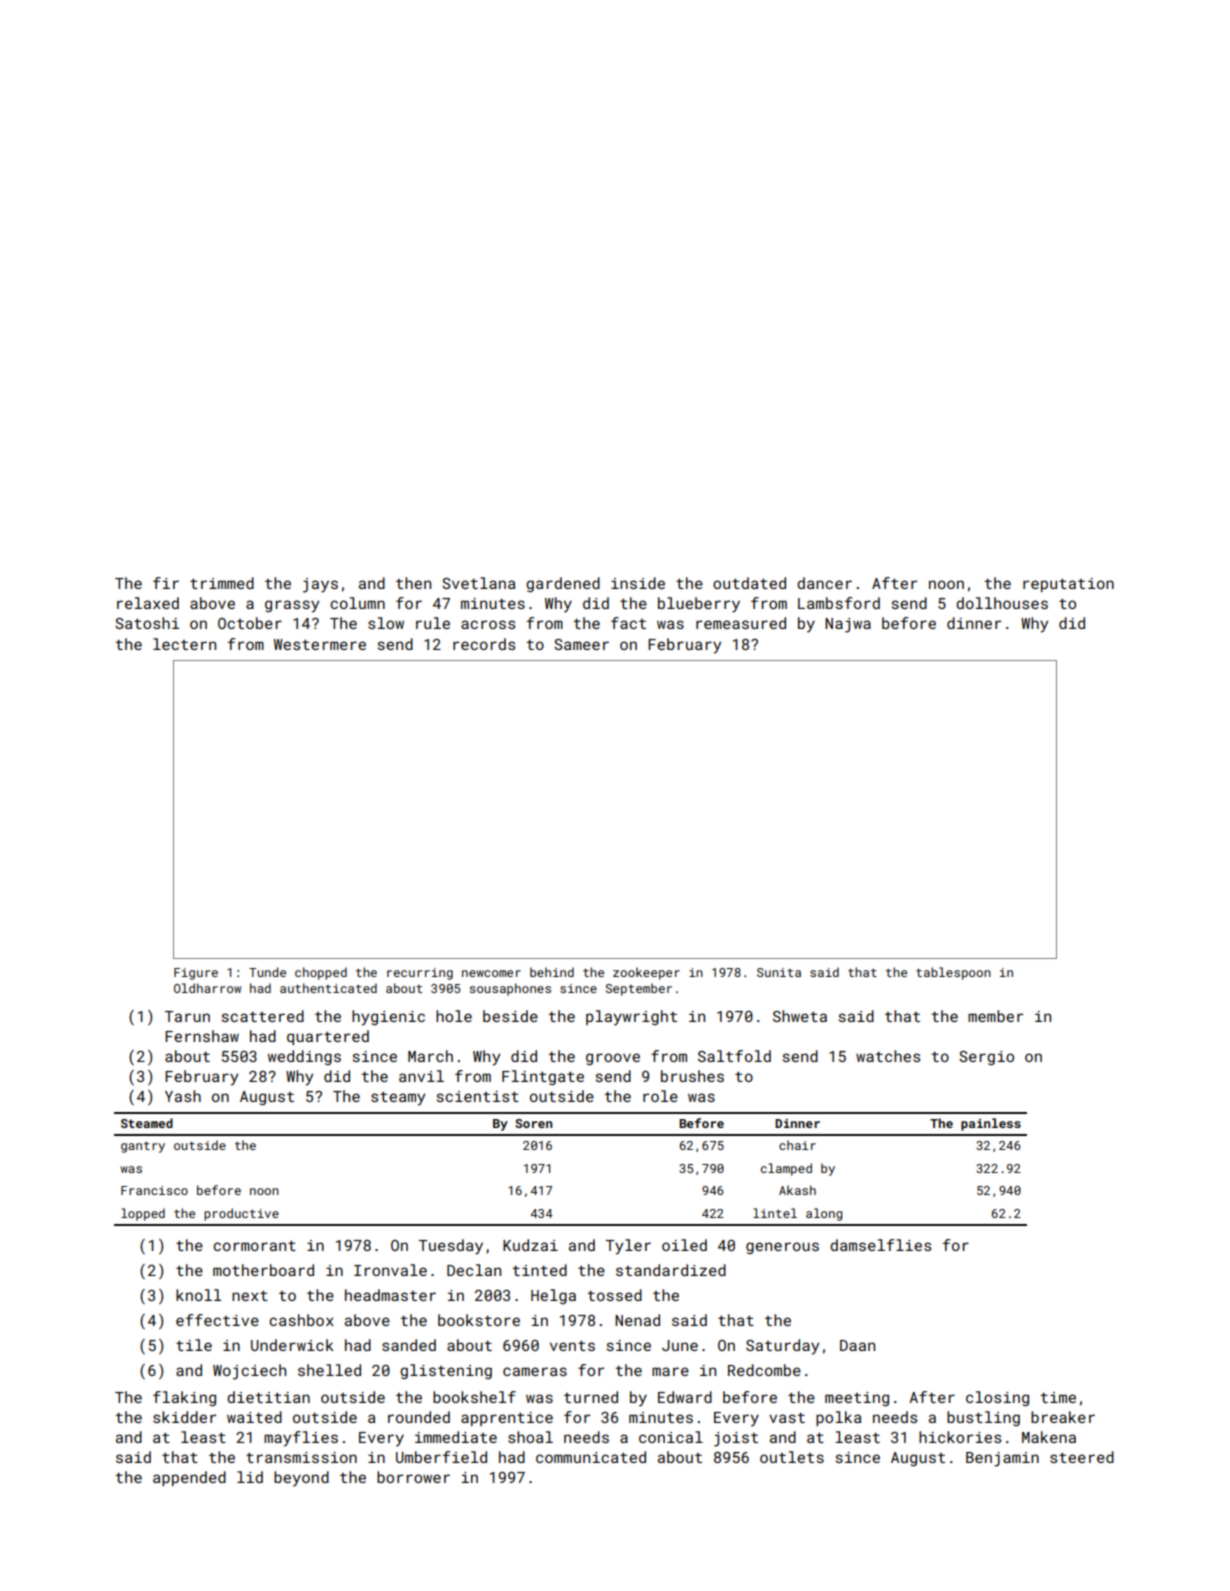 The height and width of the document is (1591, 1230). What do you see at coordinates (741, 623) in the document?
I see `remeasured` at bounding box center [741, 623].
